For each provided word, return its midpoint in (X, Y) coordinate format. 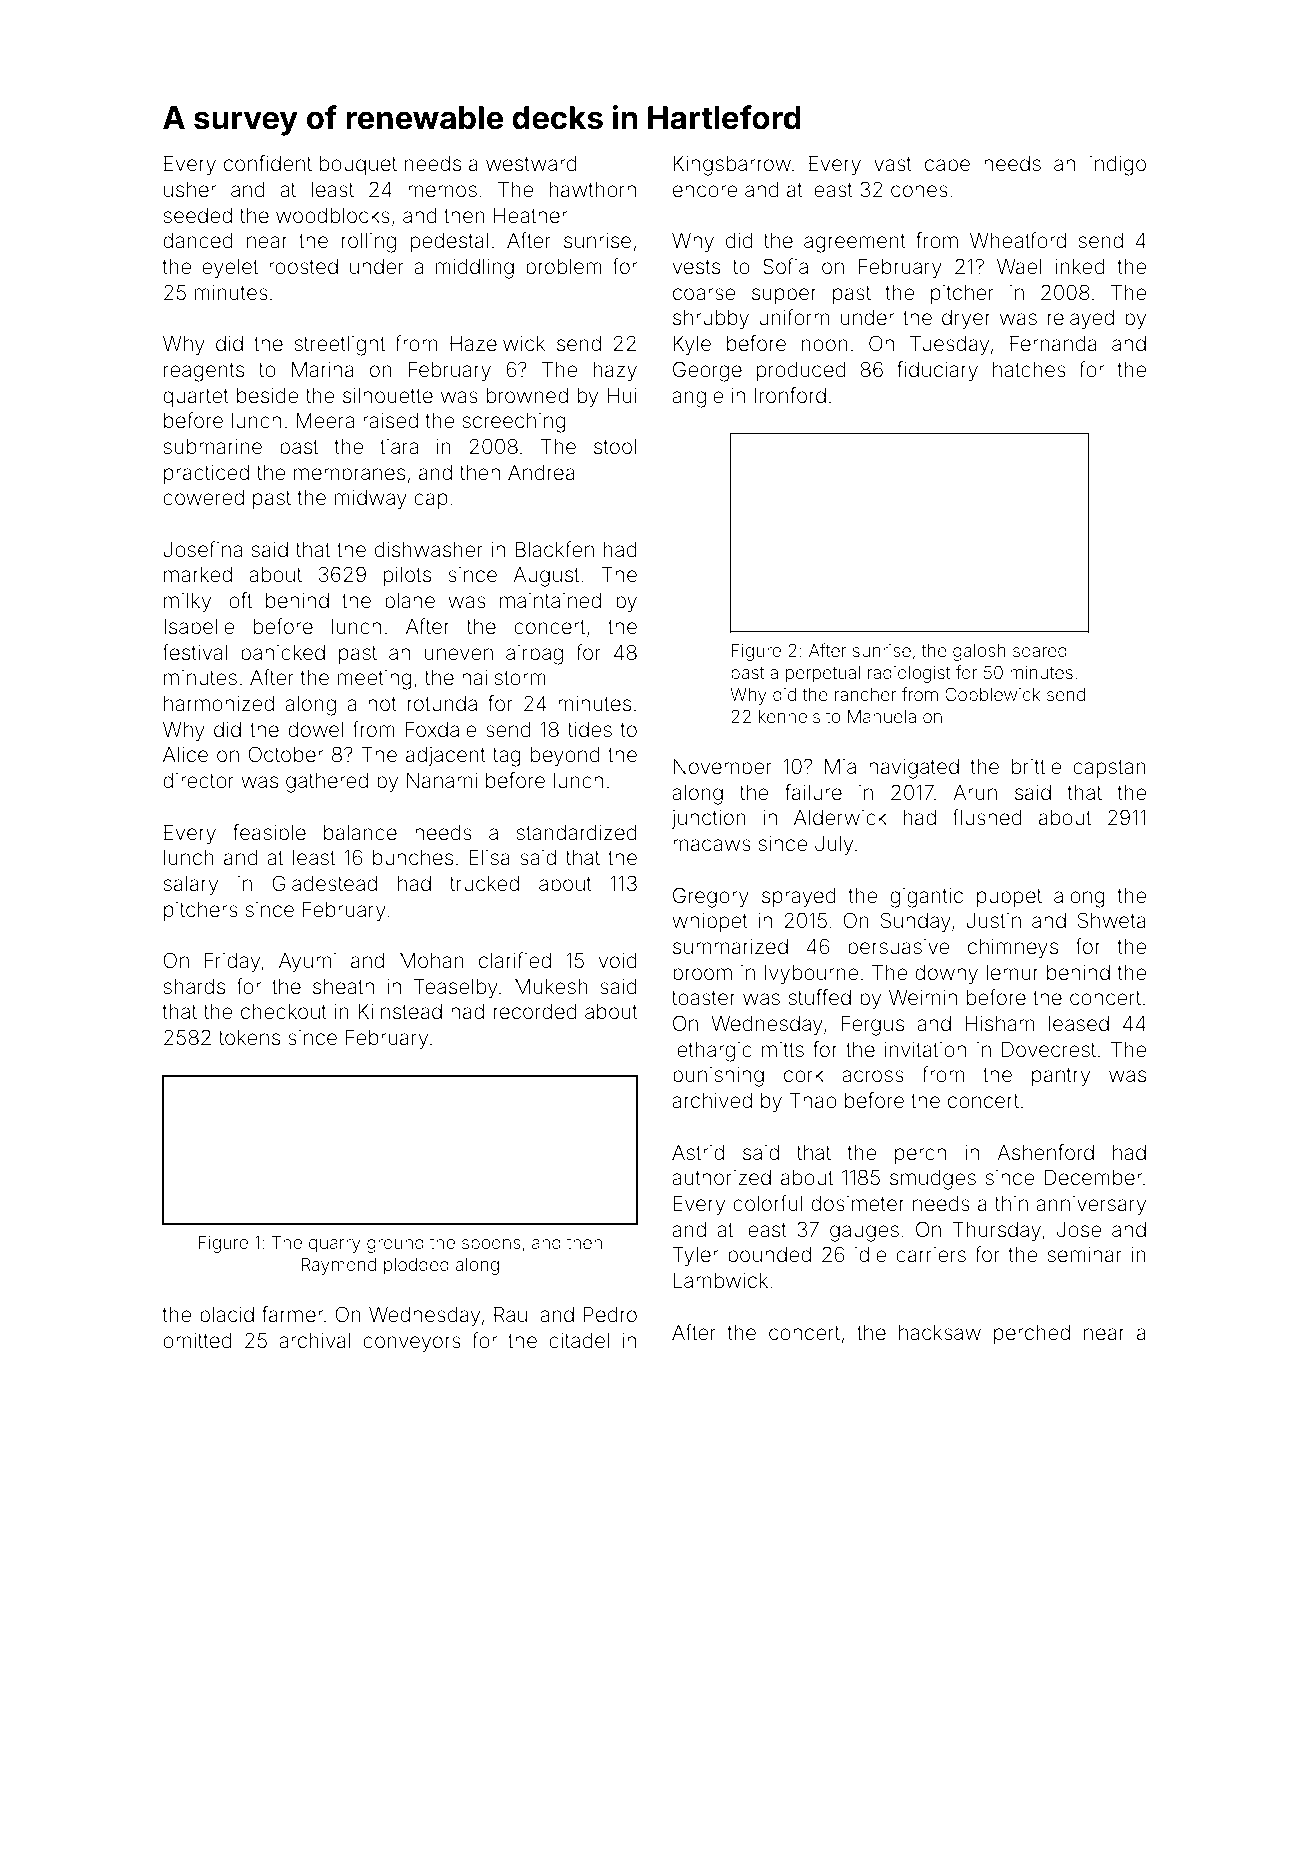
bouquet (358, 165)
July (834, 846)
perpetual (823, 674)
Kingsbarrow (732, 166)
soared (1040, 650)
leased (1079, 1024)
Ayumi (307, 963)
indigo (1118, 166)
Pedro (610, 1314)
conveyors (412, 1344)
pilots (407, 576)
